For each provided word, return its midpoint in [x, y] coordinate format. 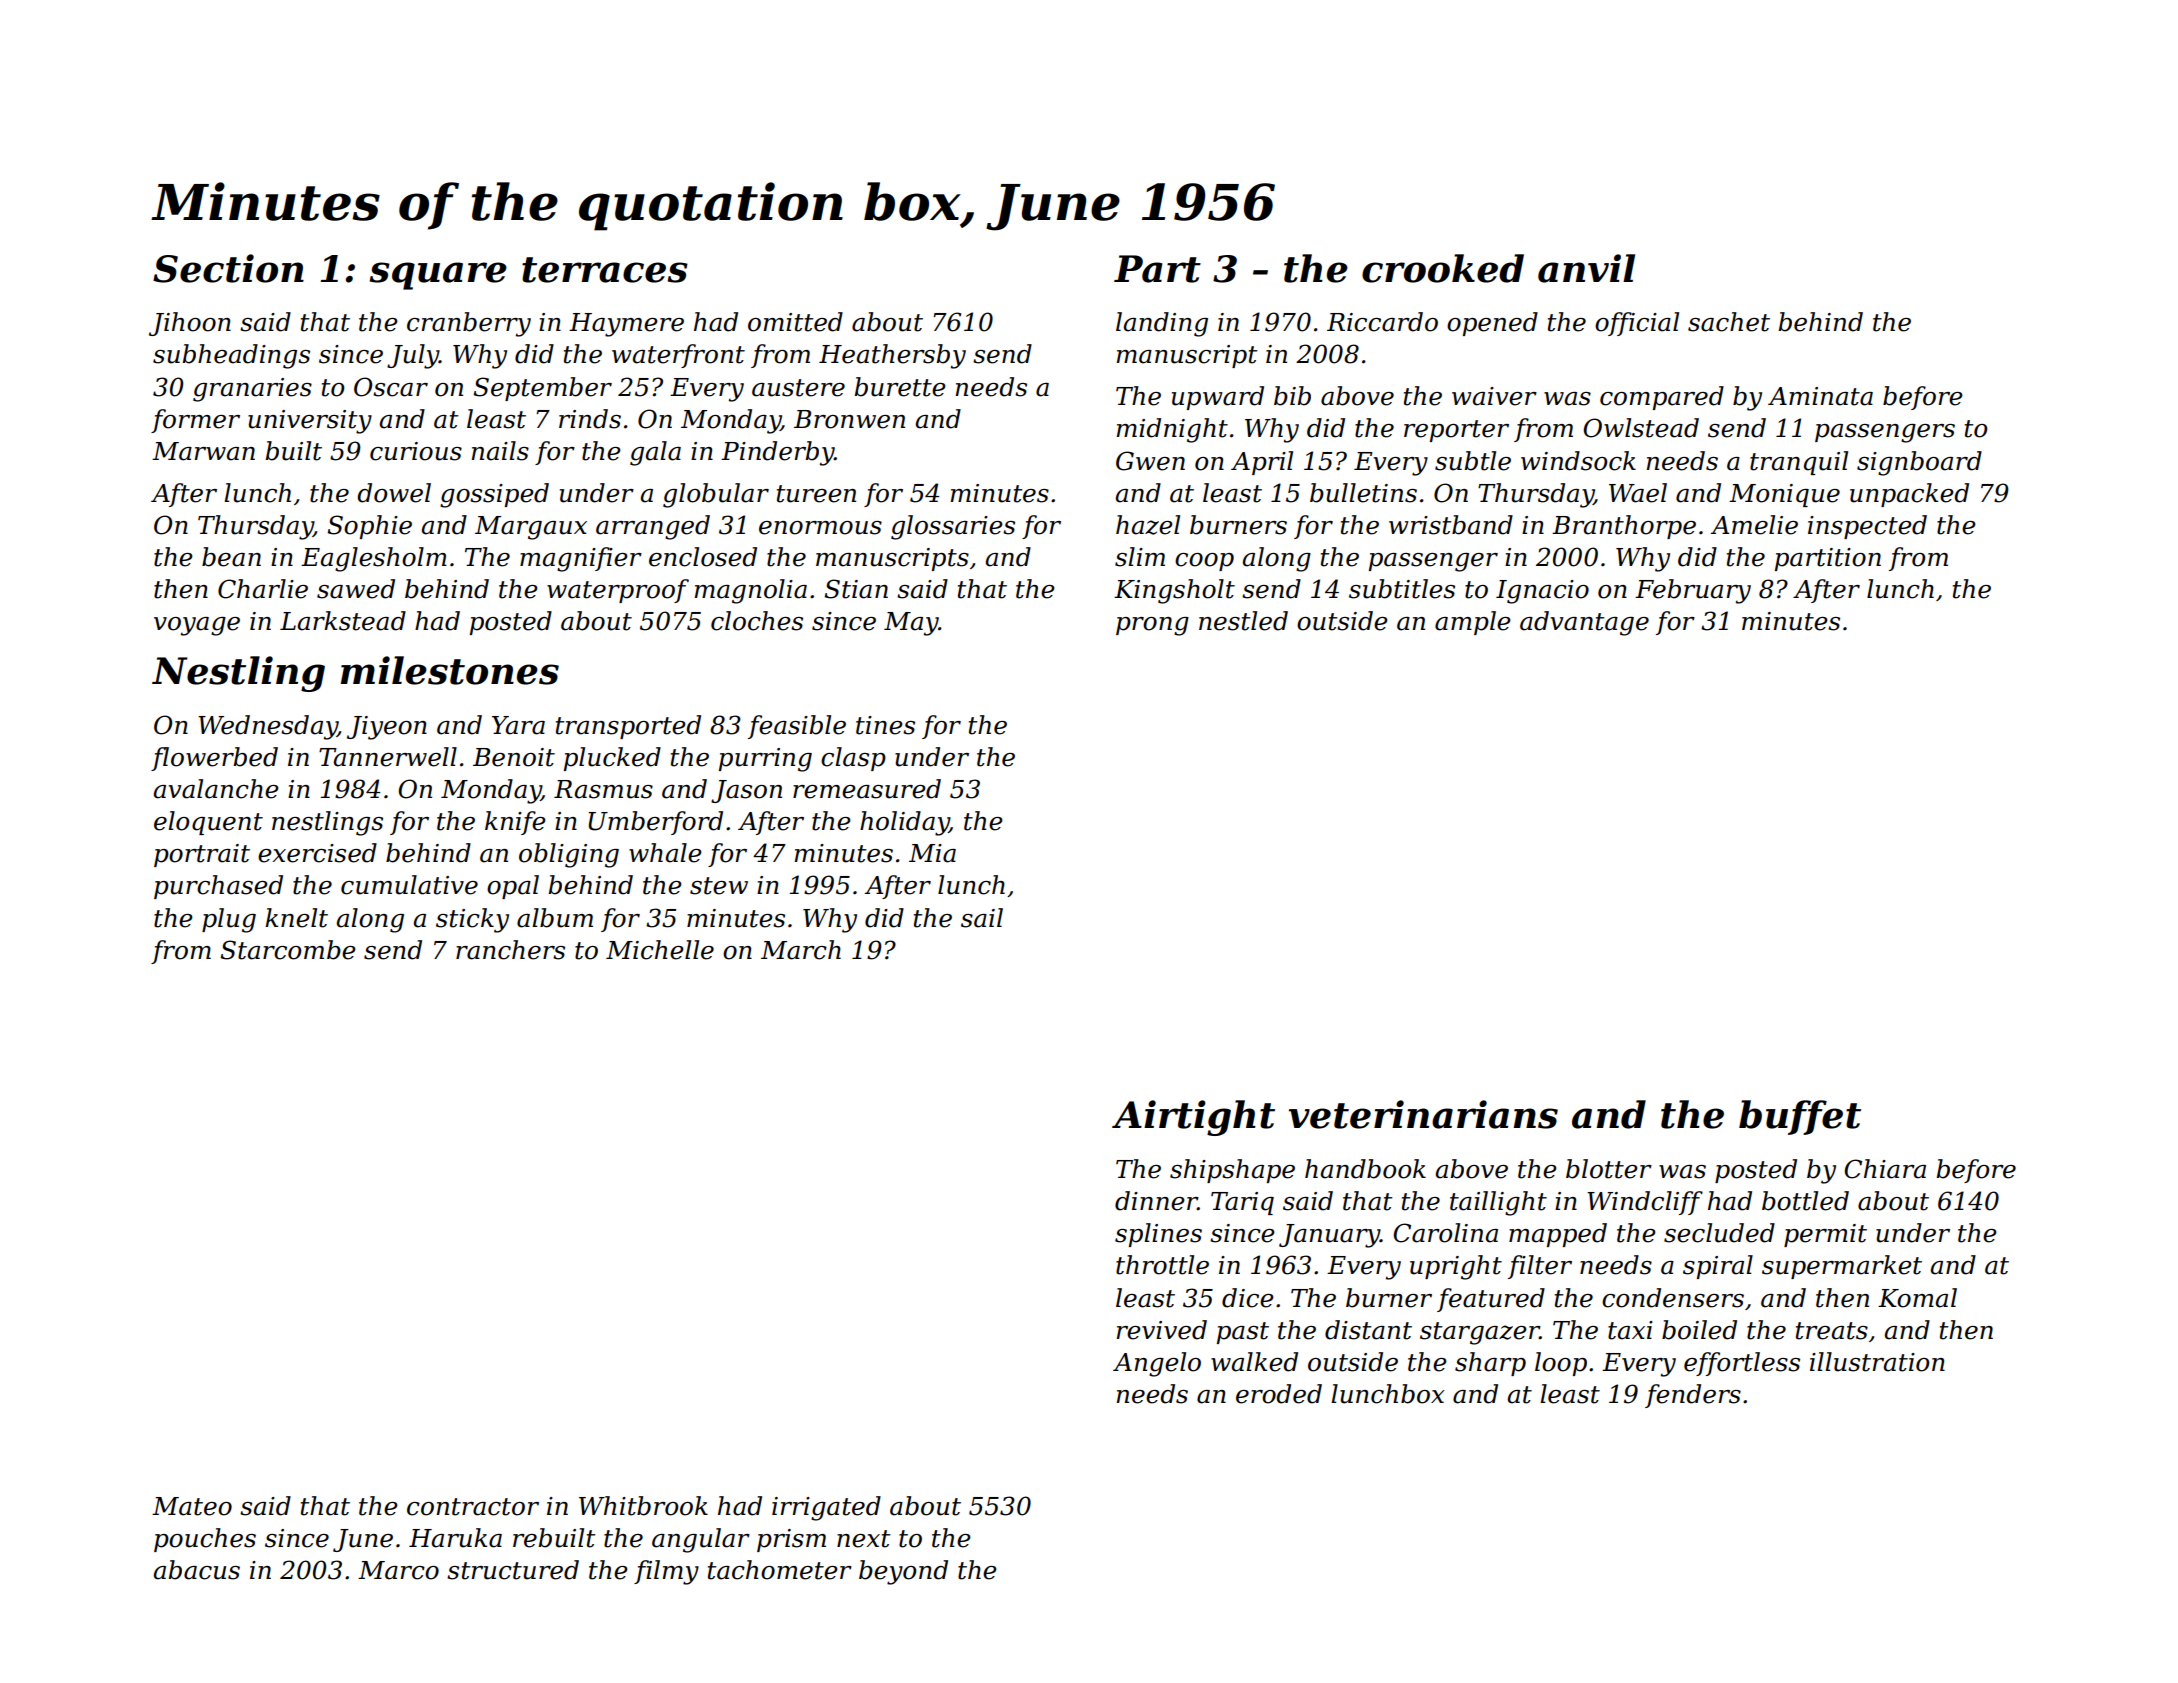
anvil [1586, 268]
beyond [903, 1572]
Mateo [192, 1506]
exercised [317, 853]
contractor [473, 1507]
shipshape [1232, 1171]
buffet [1800, 1117]
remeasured [867, 789]
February [1693, 591]
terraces [605, 270]
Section [228, 268]
